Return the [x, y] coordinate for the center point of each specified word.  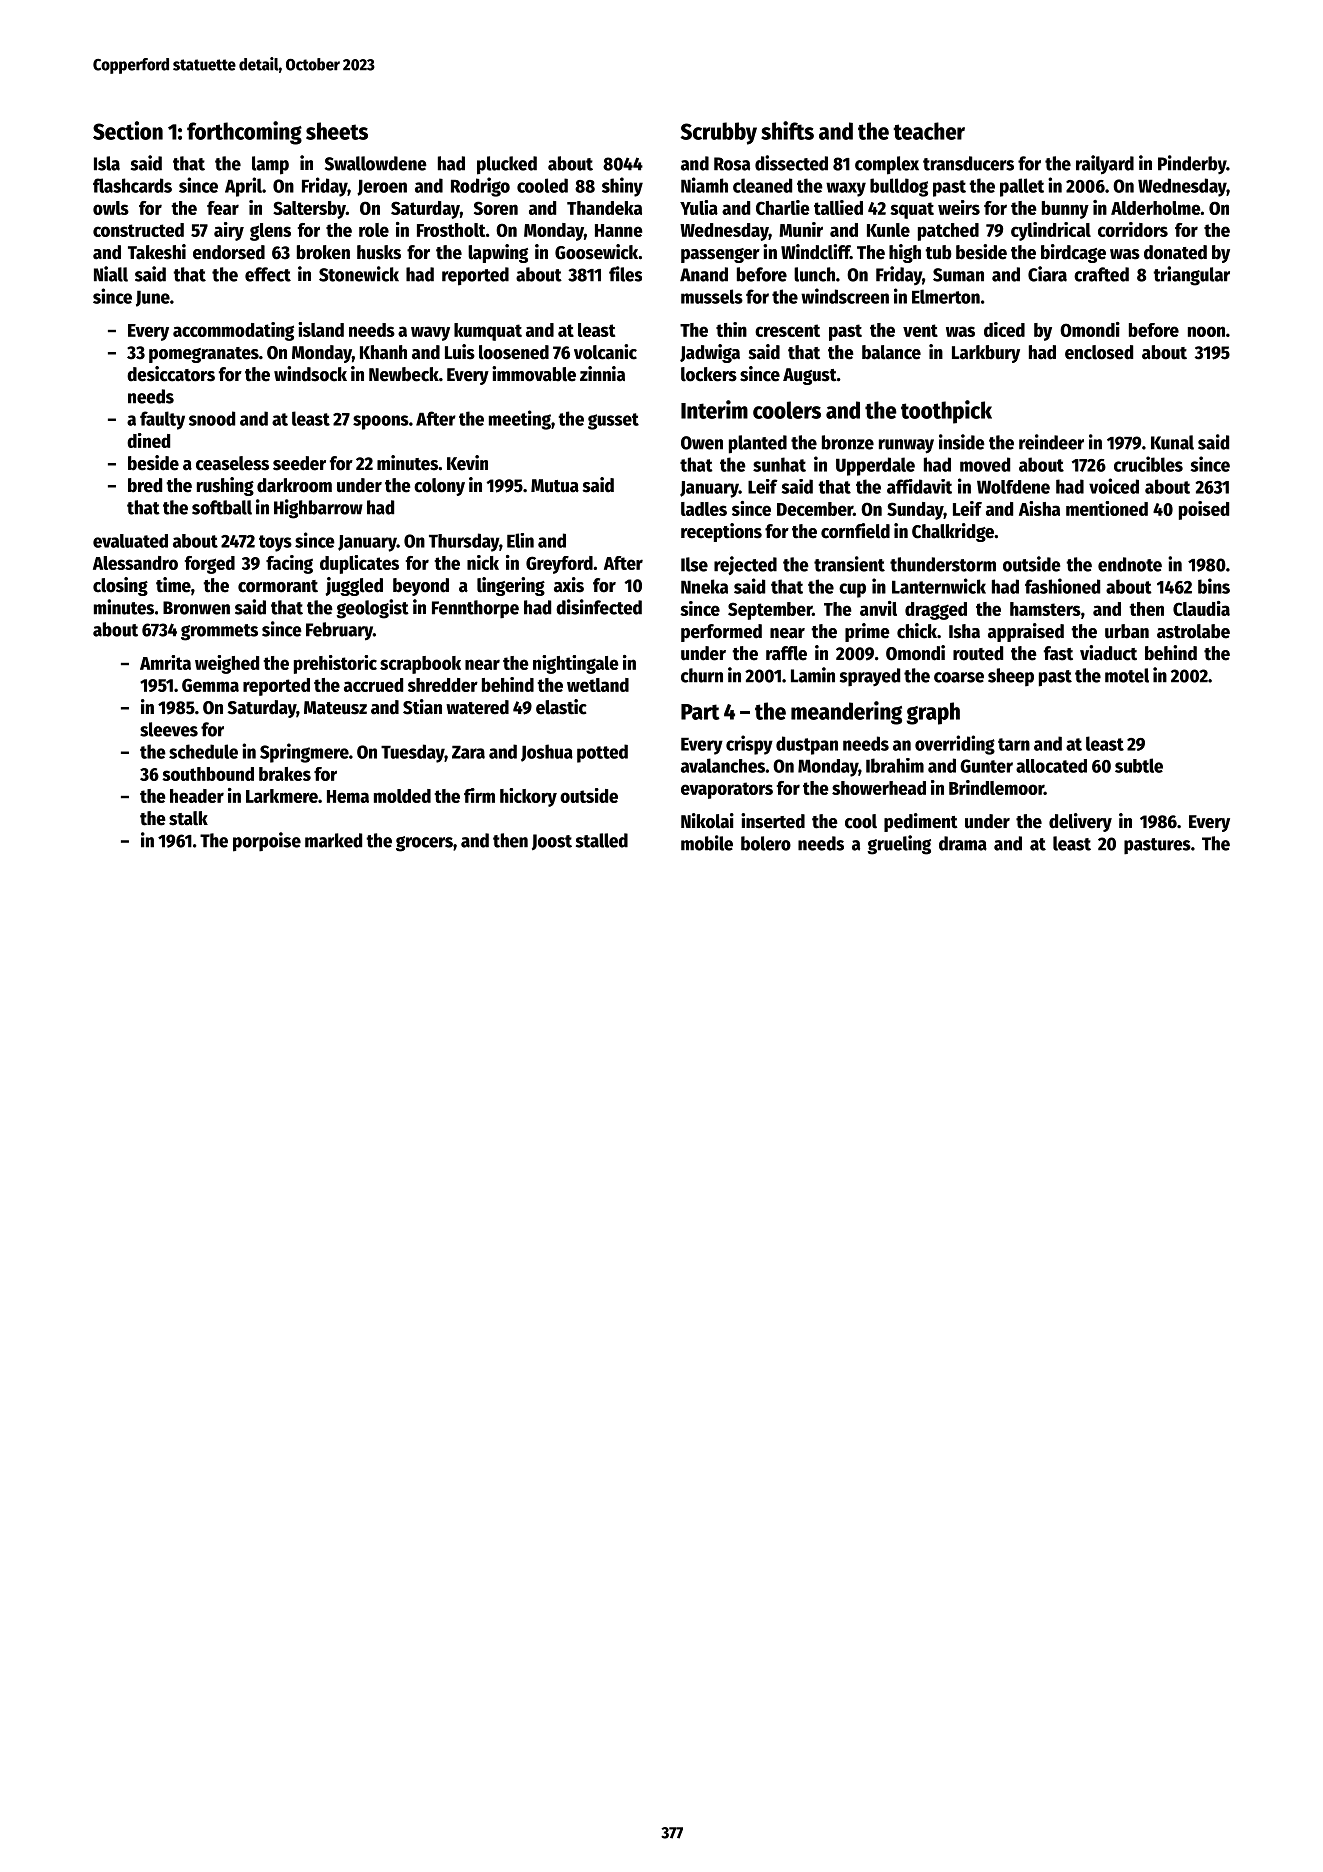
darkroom [294, 485]
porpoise [267, 842]
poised [1204, 510]
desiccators [171, 374]
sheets [337, 131]
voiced [1114, 486]
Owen [702, 443]
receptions [721, 532]
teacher [929, 131]
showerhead [879, 788]
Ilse [694, 564]
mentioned [1107, 508]
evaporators [727, 790]
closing [120, 586]
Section [128, 130]
